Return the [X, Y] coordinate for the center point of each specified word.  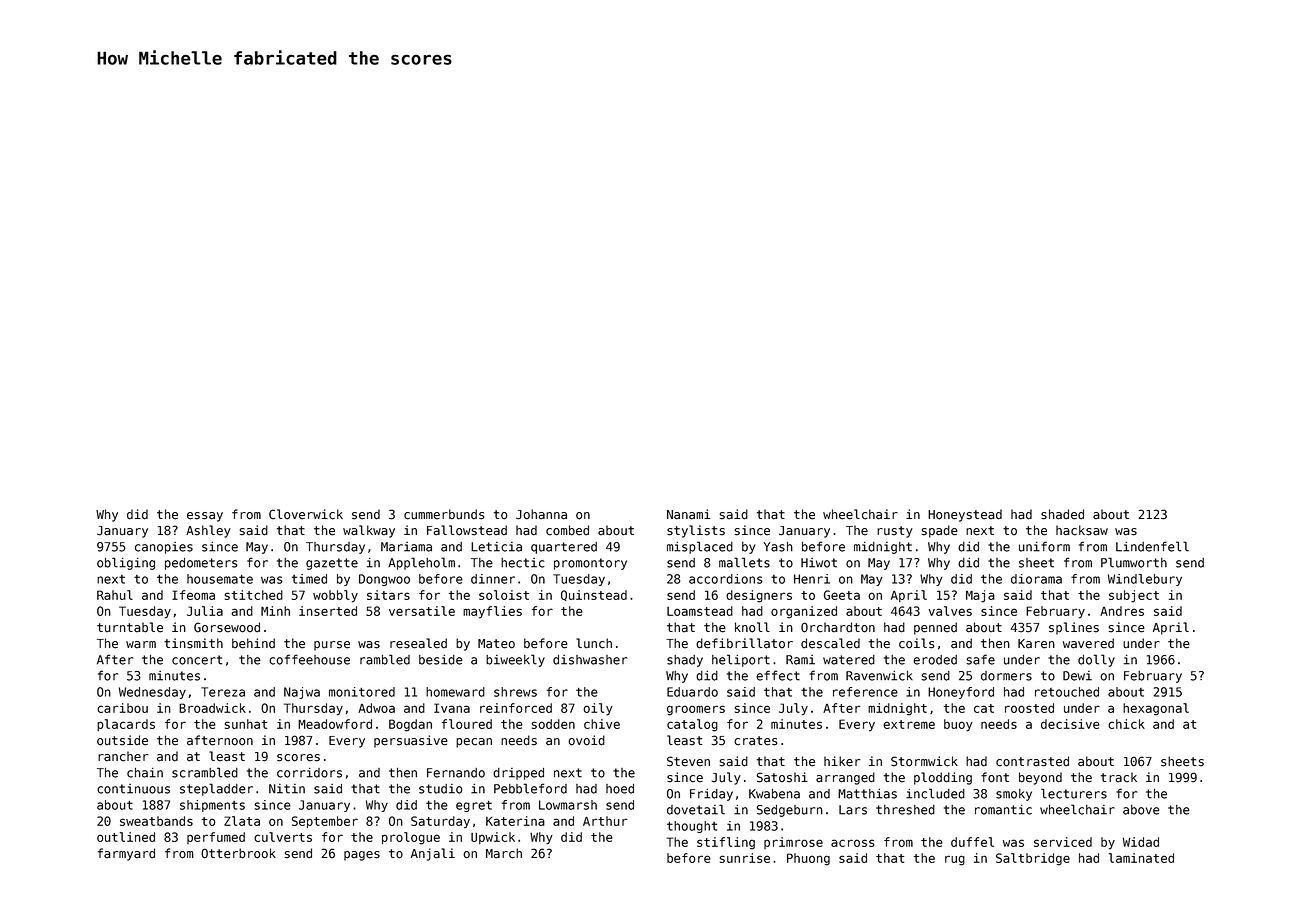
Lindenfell [1152, 546]
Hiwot [819, 563]
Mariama [406, 547]
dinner [493, 579]
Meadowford [335, 724]
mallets [744, 562]
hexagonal [1156, 709]
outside [122, 740]
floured [467, 724]
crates [755, 741]
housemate [220, 579]
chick [1126, 724]
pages [362, 856]
